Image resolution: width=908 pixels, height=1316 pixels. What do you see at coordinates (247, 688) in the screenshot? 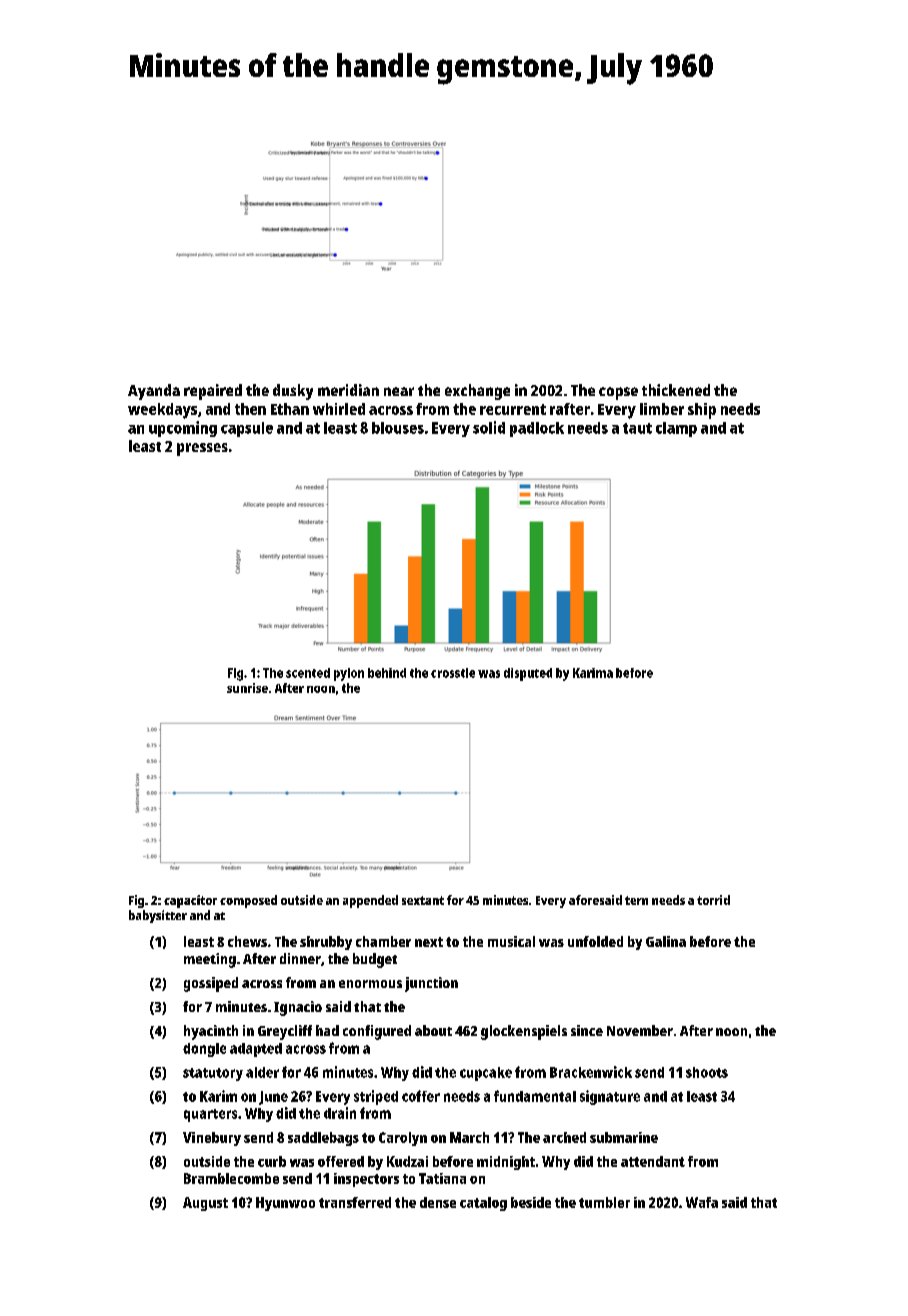
I see `sunrise` at bounding box center [247, 688].
